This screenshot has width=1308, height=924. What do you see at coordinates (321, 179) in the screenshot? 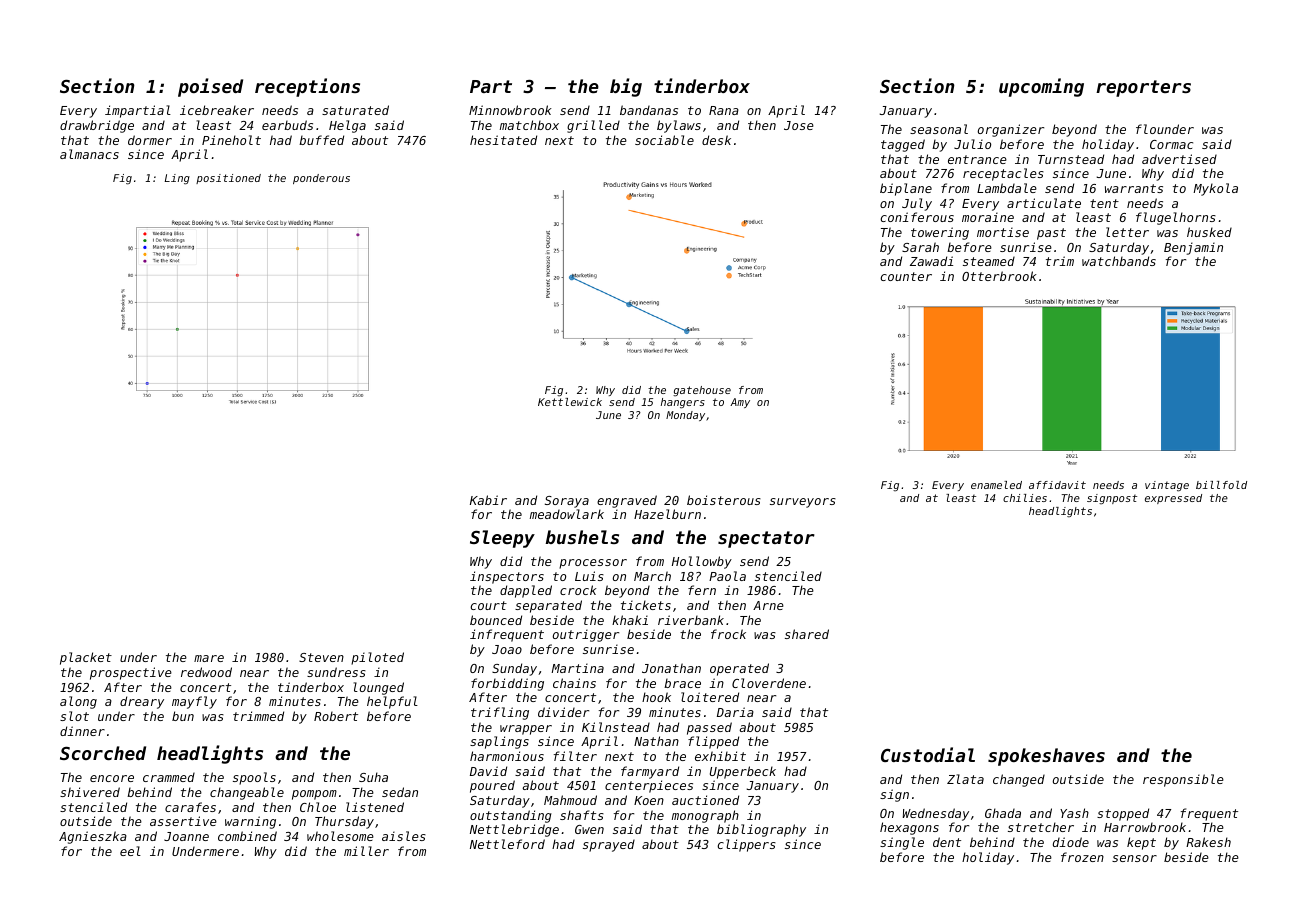
I see `ponderous` at bounding box center [321, 179].
